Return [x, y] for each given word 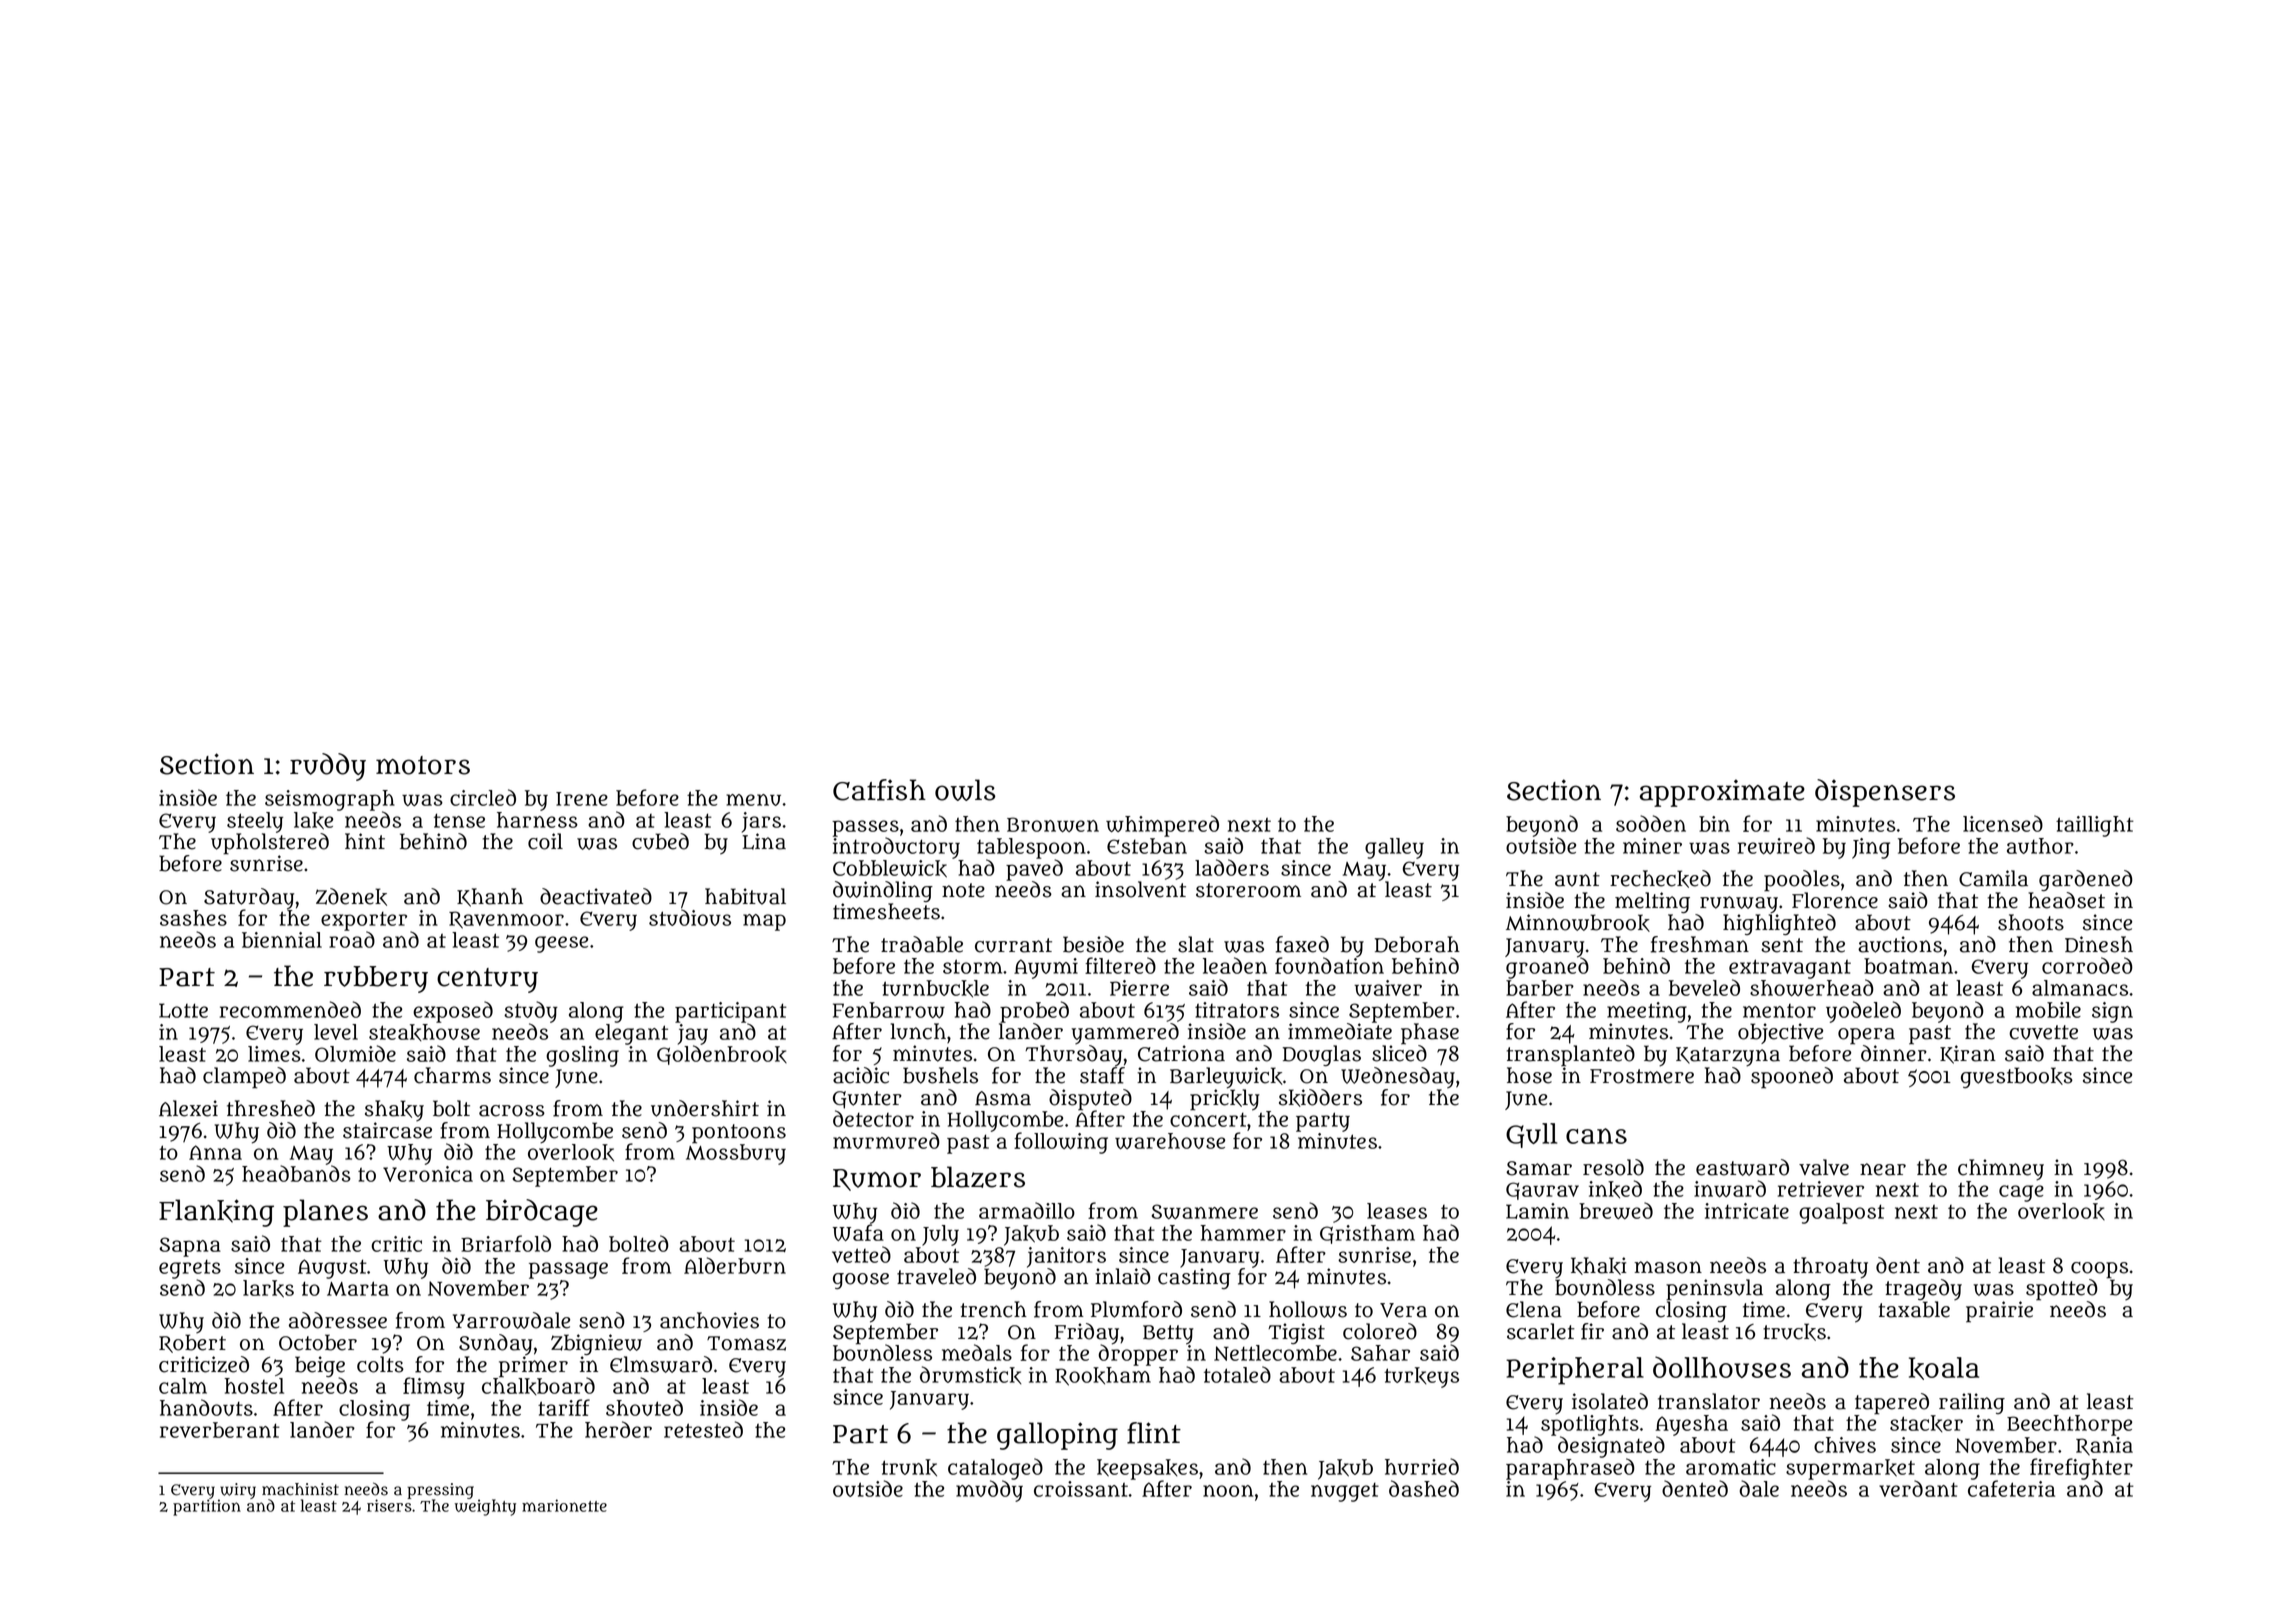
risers [389, 1505]
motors [423, 765]
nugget [1345, 1492]
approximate [1722, 793]
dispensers [1885, 793]
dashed [1424, 1488]
